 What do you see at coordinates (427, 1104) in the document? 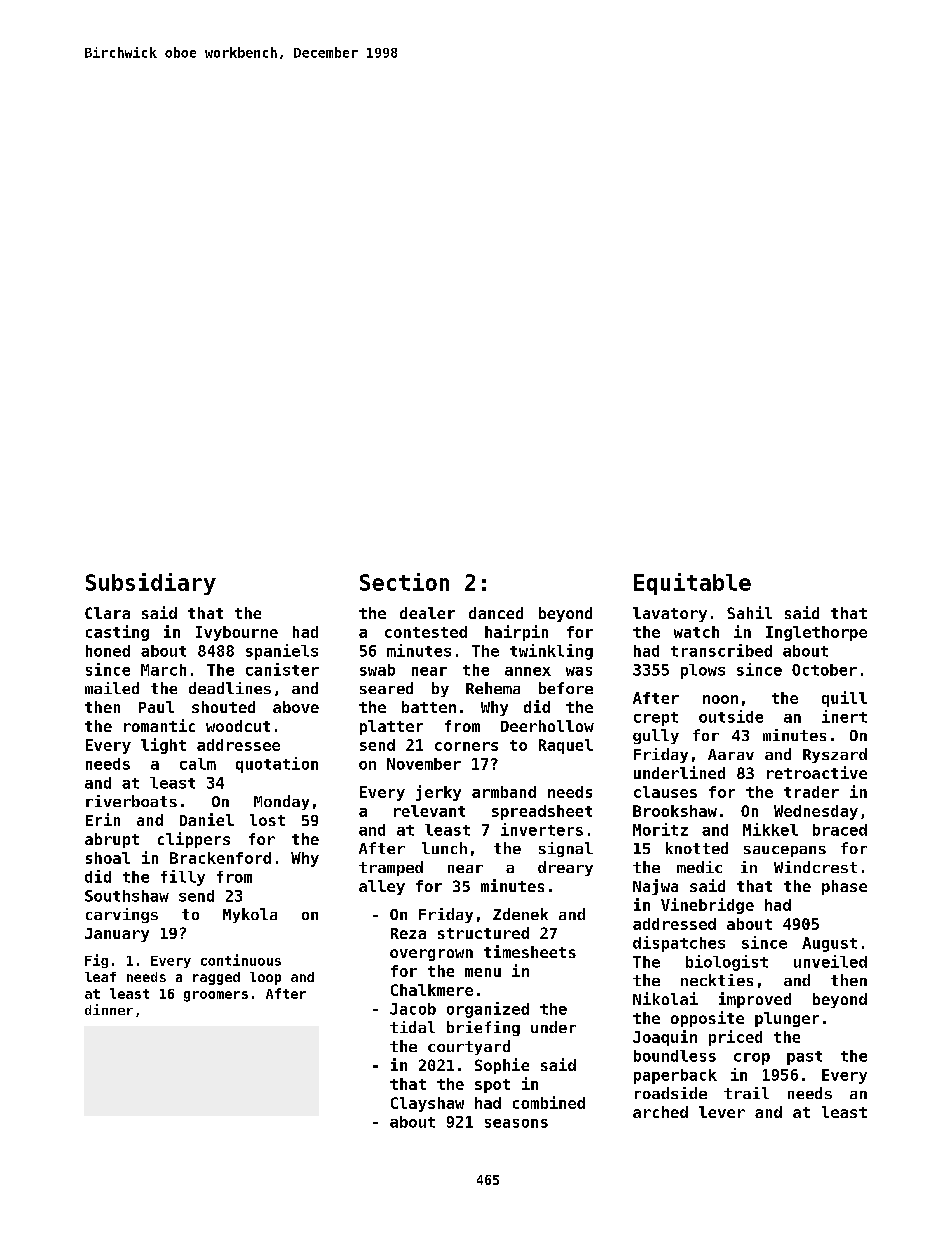
I see `Clayshaw` at bounding box center [427, 1104].
